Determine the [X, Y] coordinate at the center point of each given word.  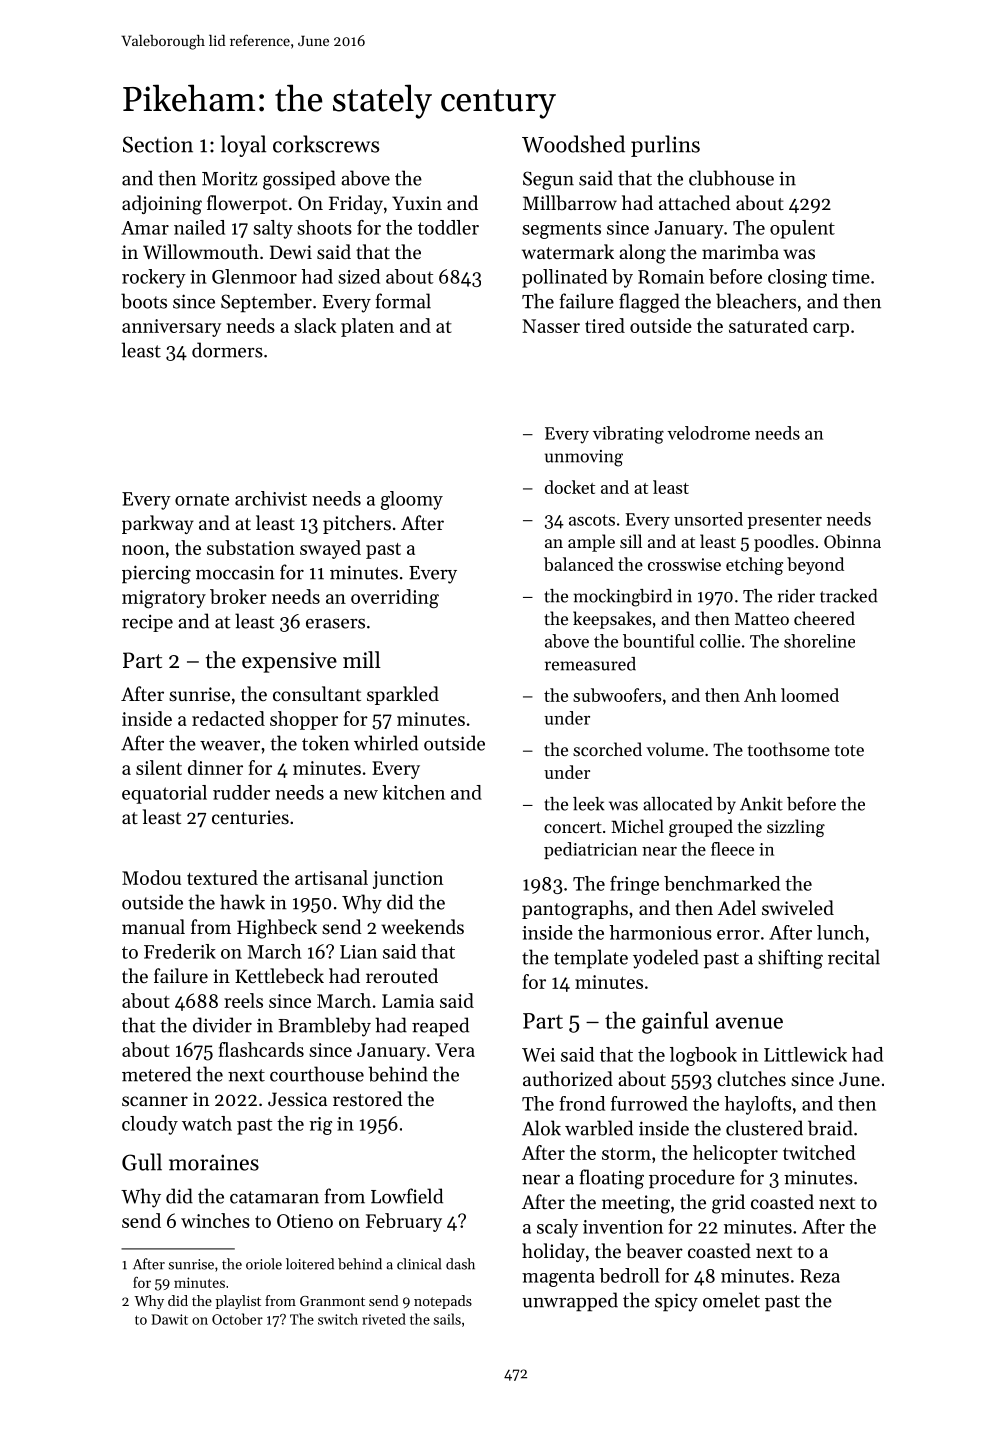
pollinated [564, 278]
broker [238, 596]
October [237, 1319]
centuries [250, 817]
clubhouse [731, 178]
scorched [607, 749]
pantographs [575, 910]
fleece [732, 849]
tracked [848, 596]
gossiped [299, 180]
